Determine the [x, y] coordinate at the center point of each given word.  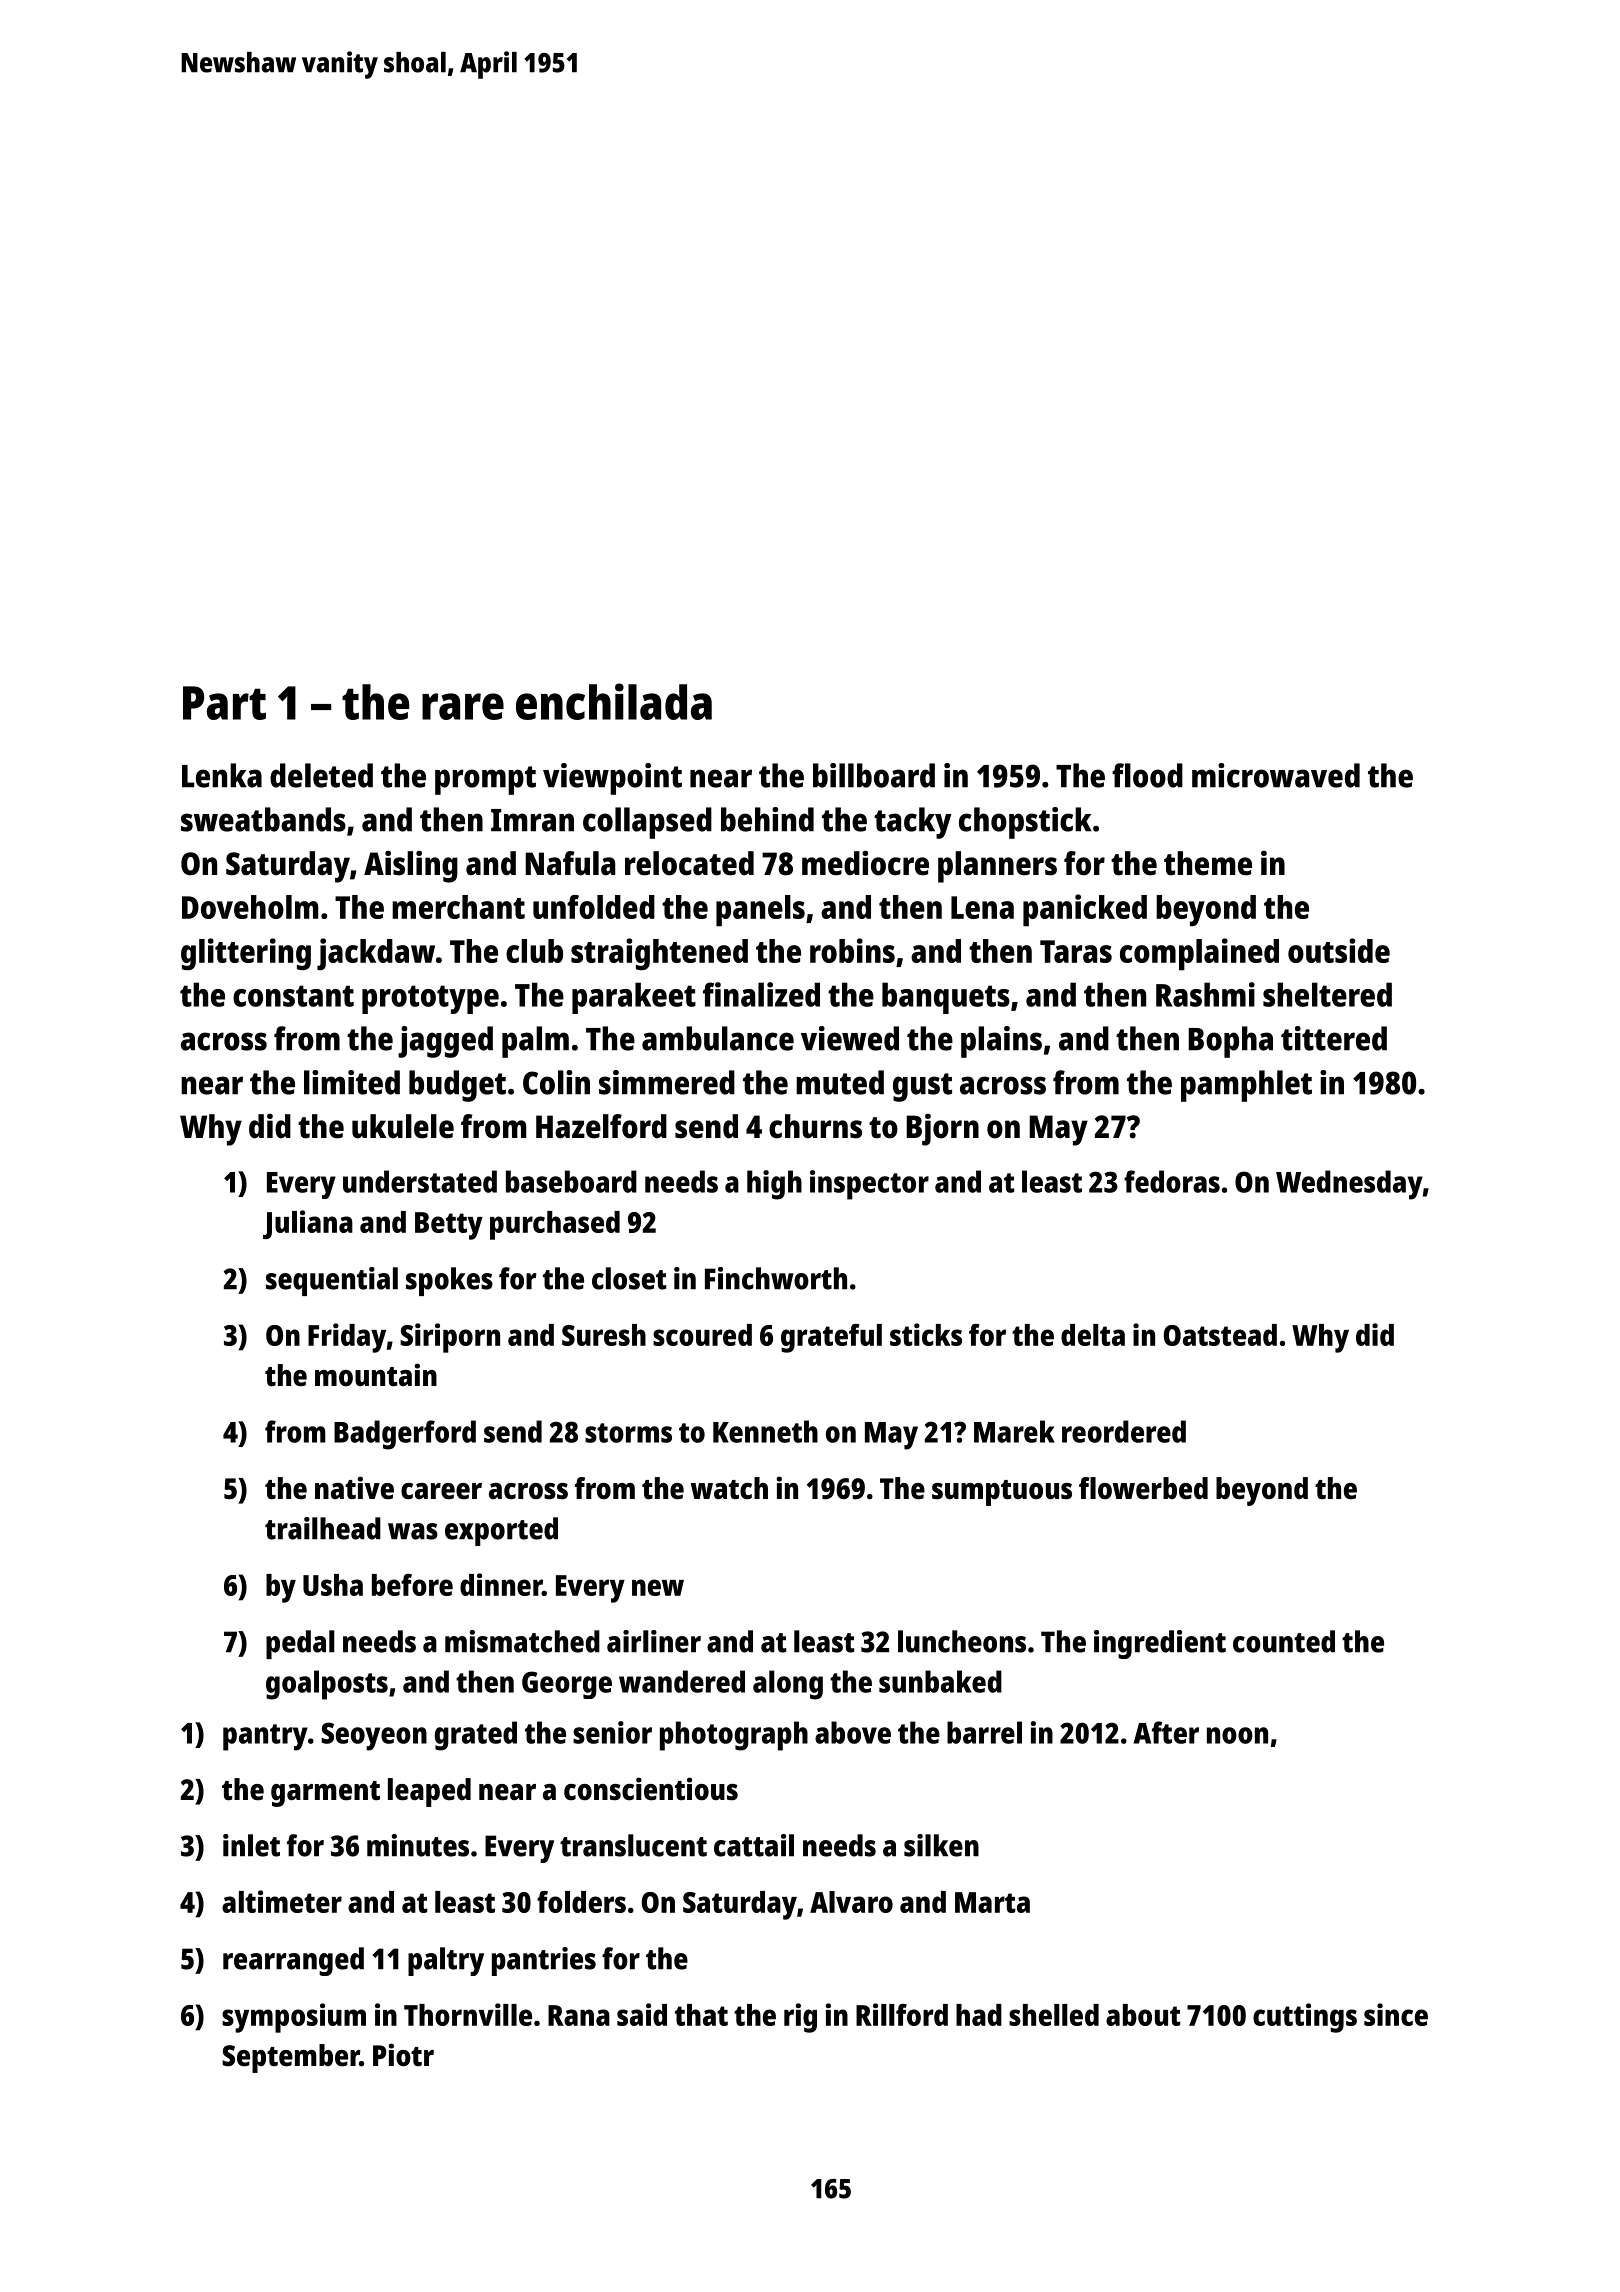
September [291, 2058]
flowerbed [1143, 1488]
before [412, 1584]
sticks [926, 1334]
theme [1208, 863]
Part [224, 703]
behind [767, 819]
